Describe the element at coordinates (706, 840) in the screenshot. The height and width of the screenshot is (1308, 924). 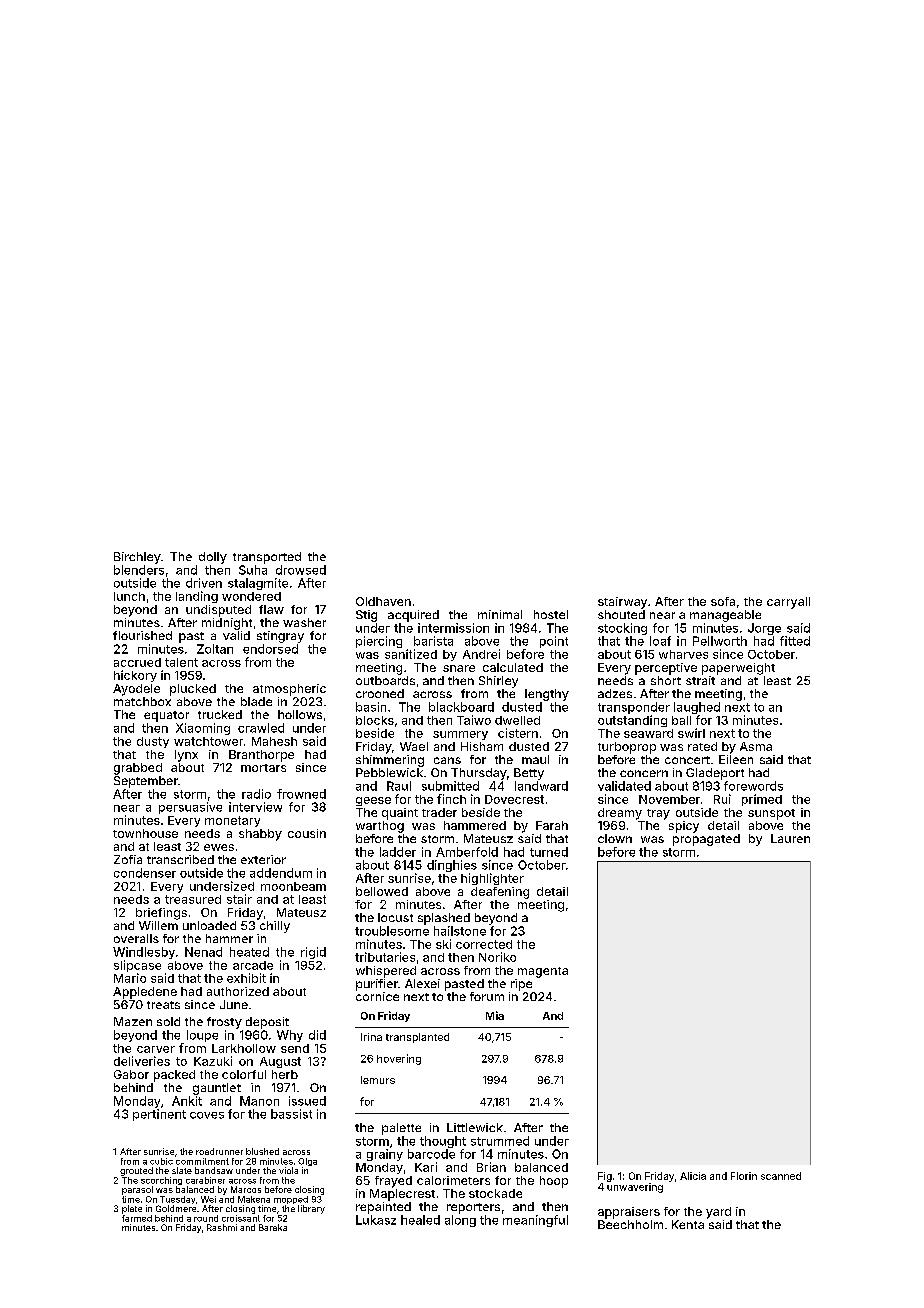
I see `propagated` at that location.
